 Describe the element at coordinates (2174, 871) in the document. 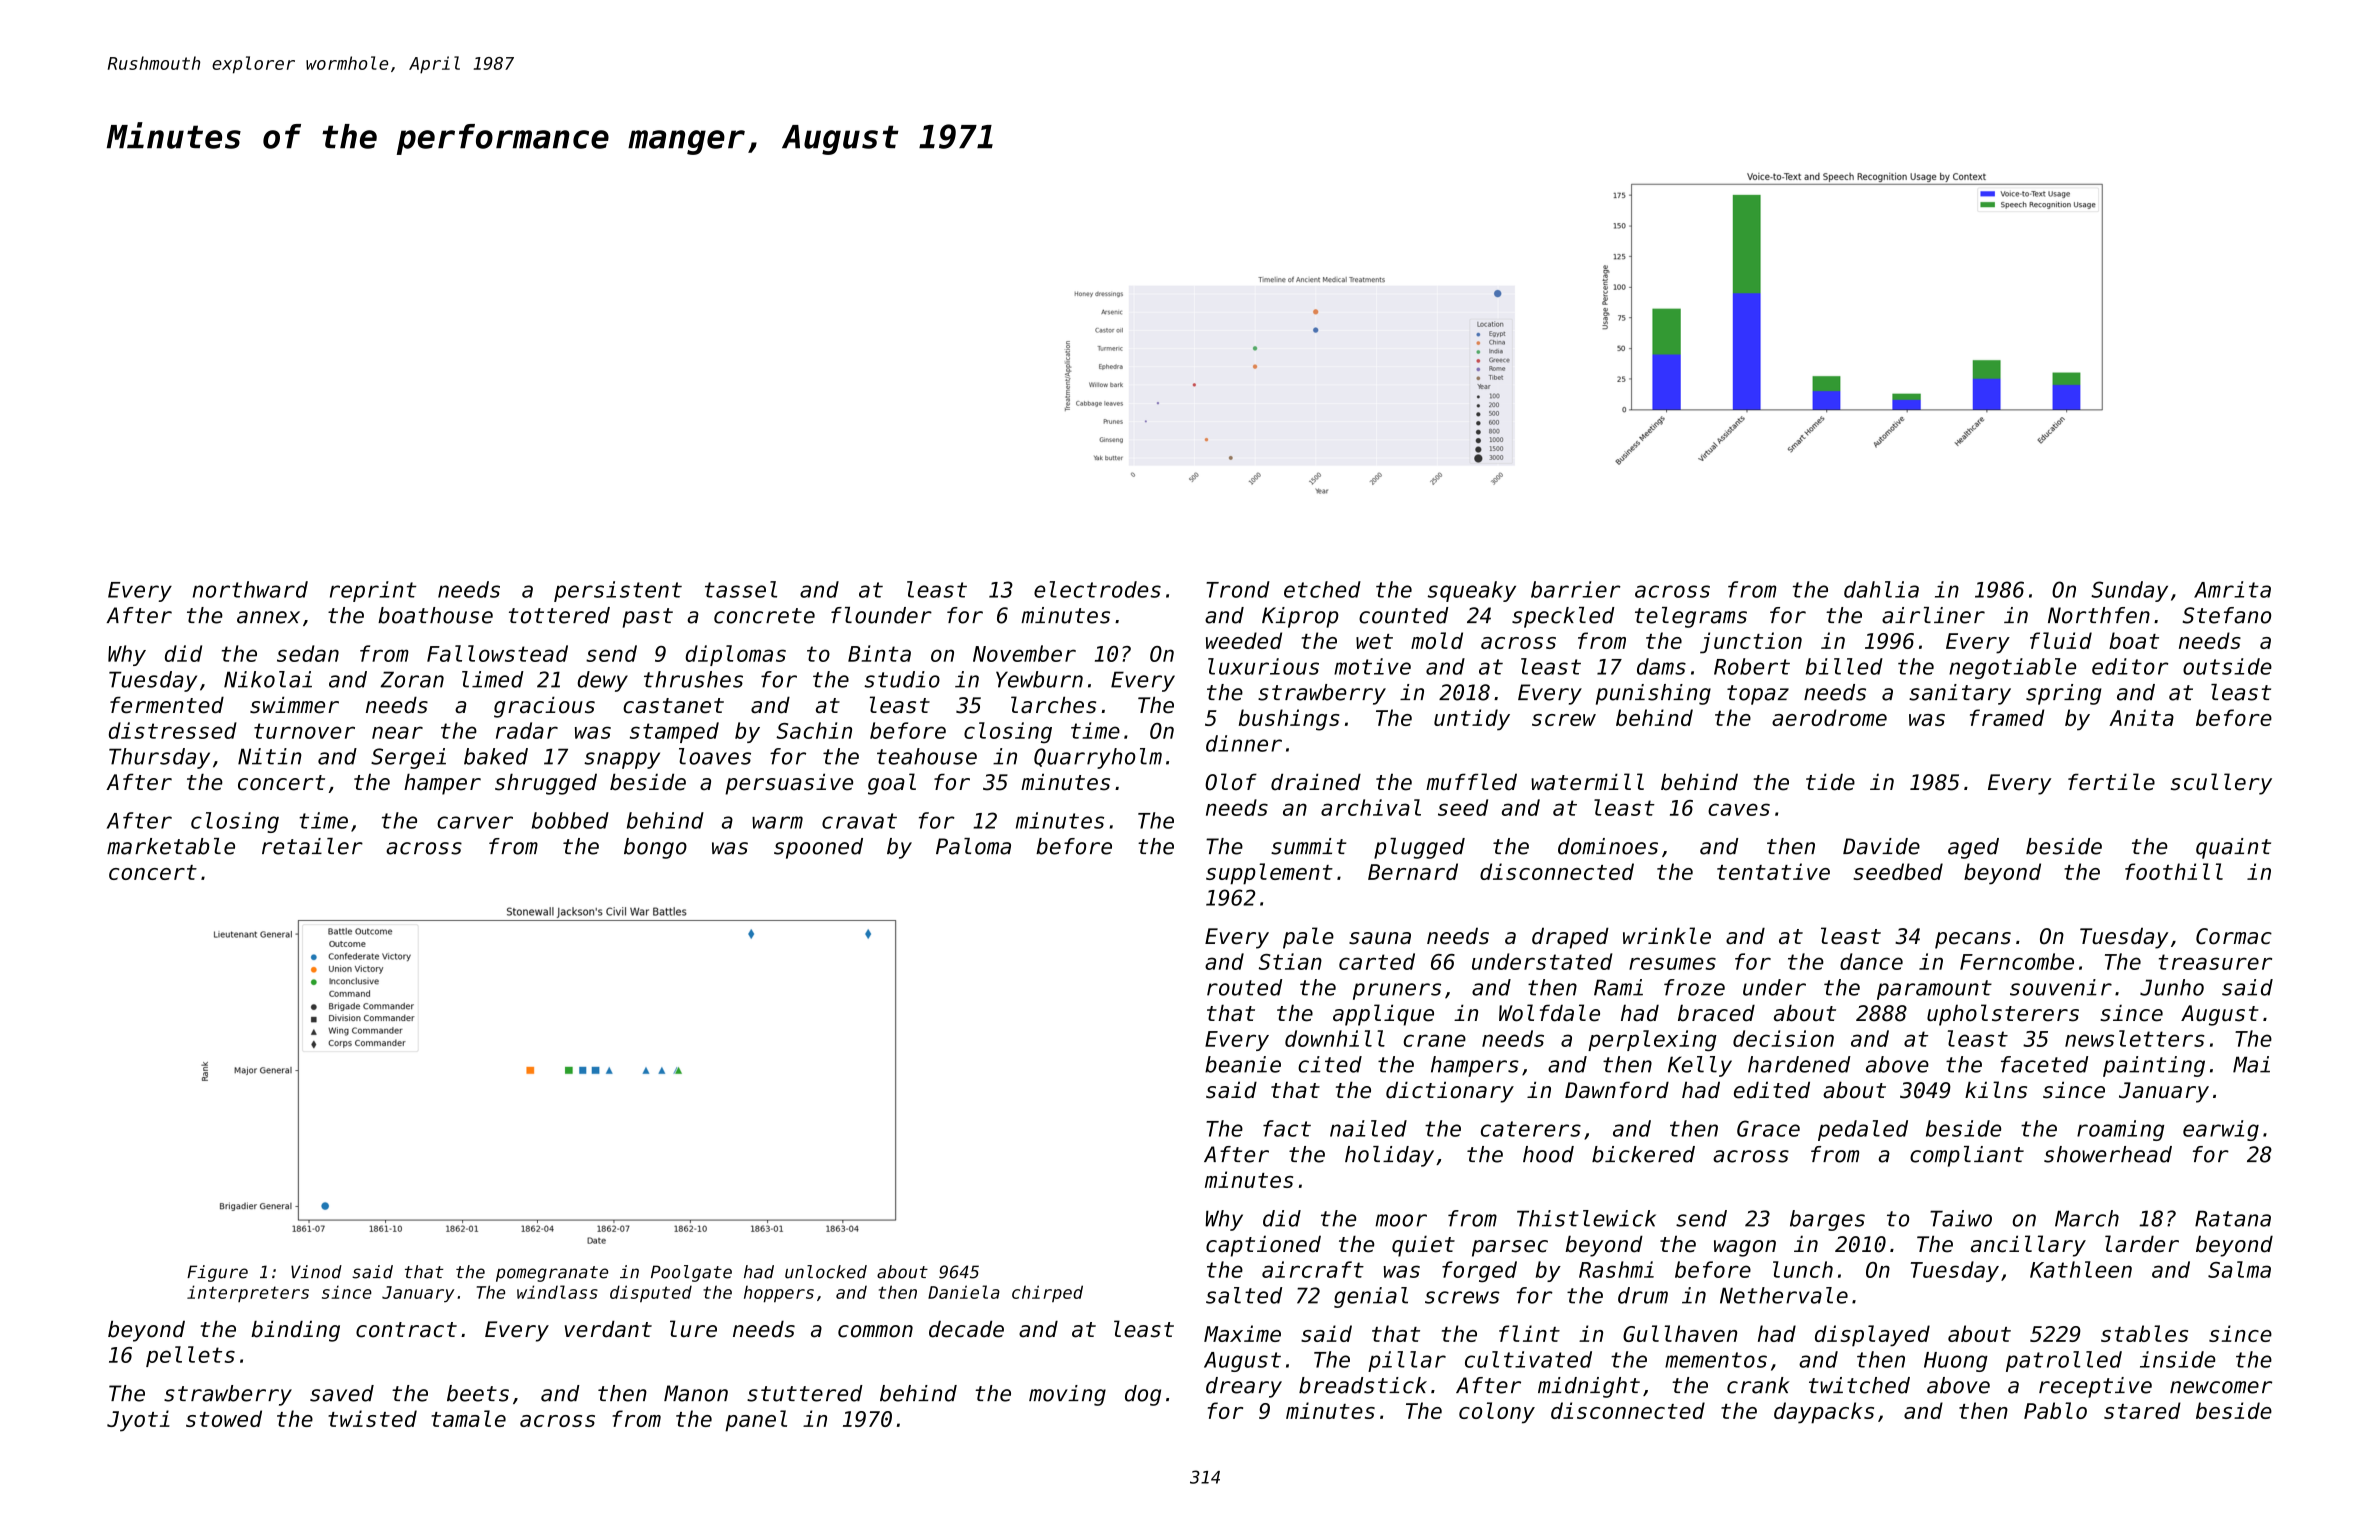

I see `foothill` at that location.
